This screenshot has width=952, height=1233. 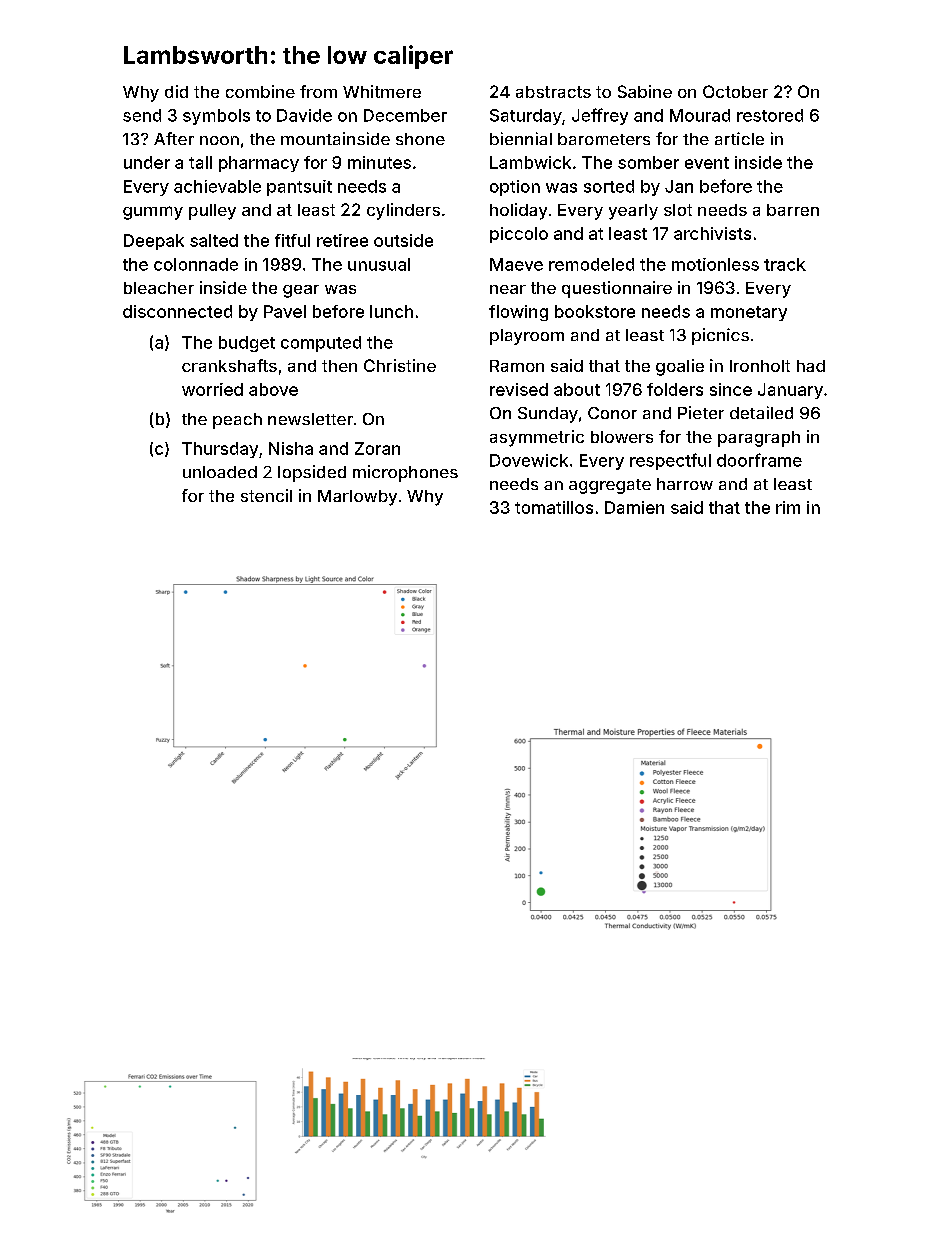 What do you see at coordinates (675, 389) in the screenshot?
I see `folders` at bounding box center [675, 389].
